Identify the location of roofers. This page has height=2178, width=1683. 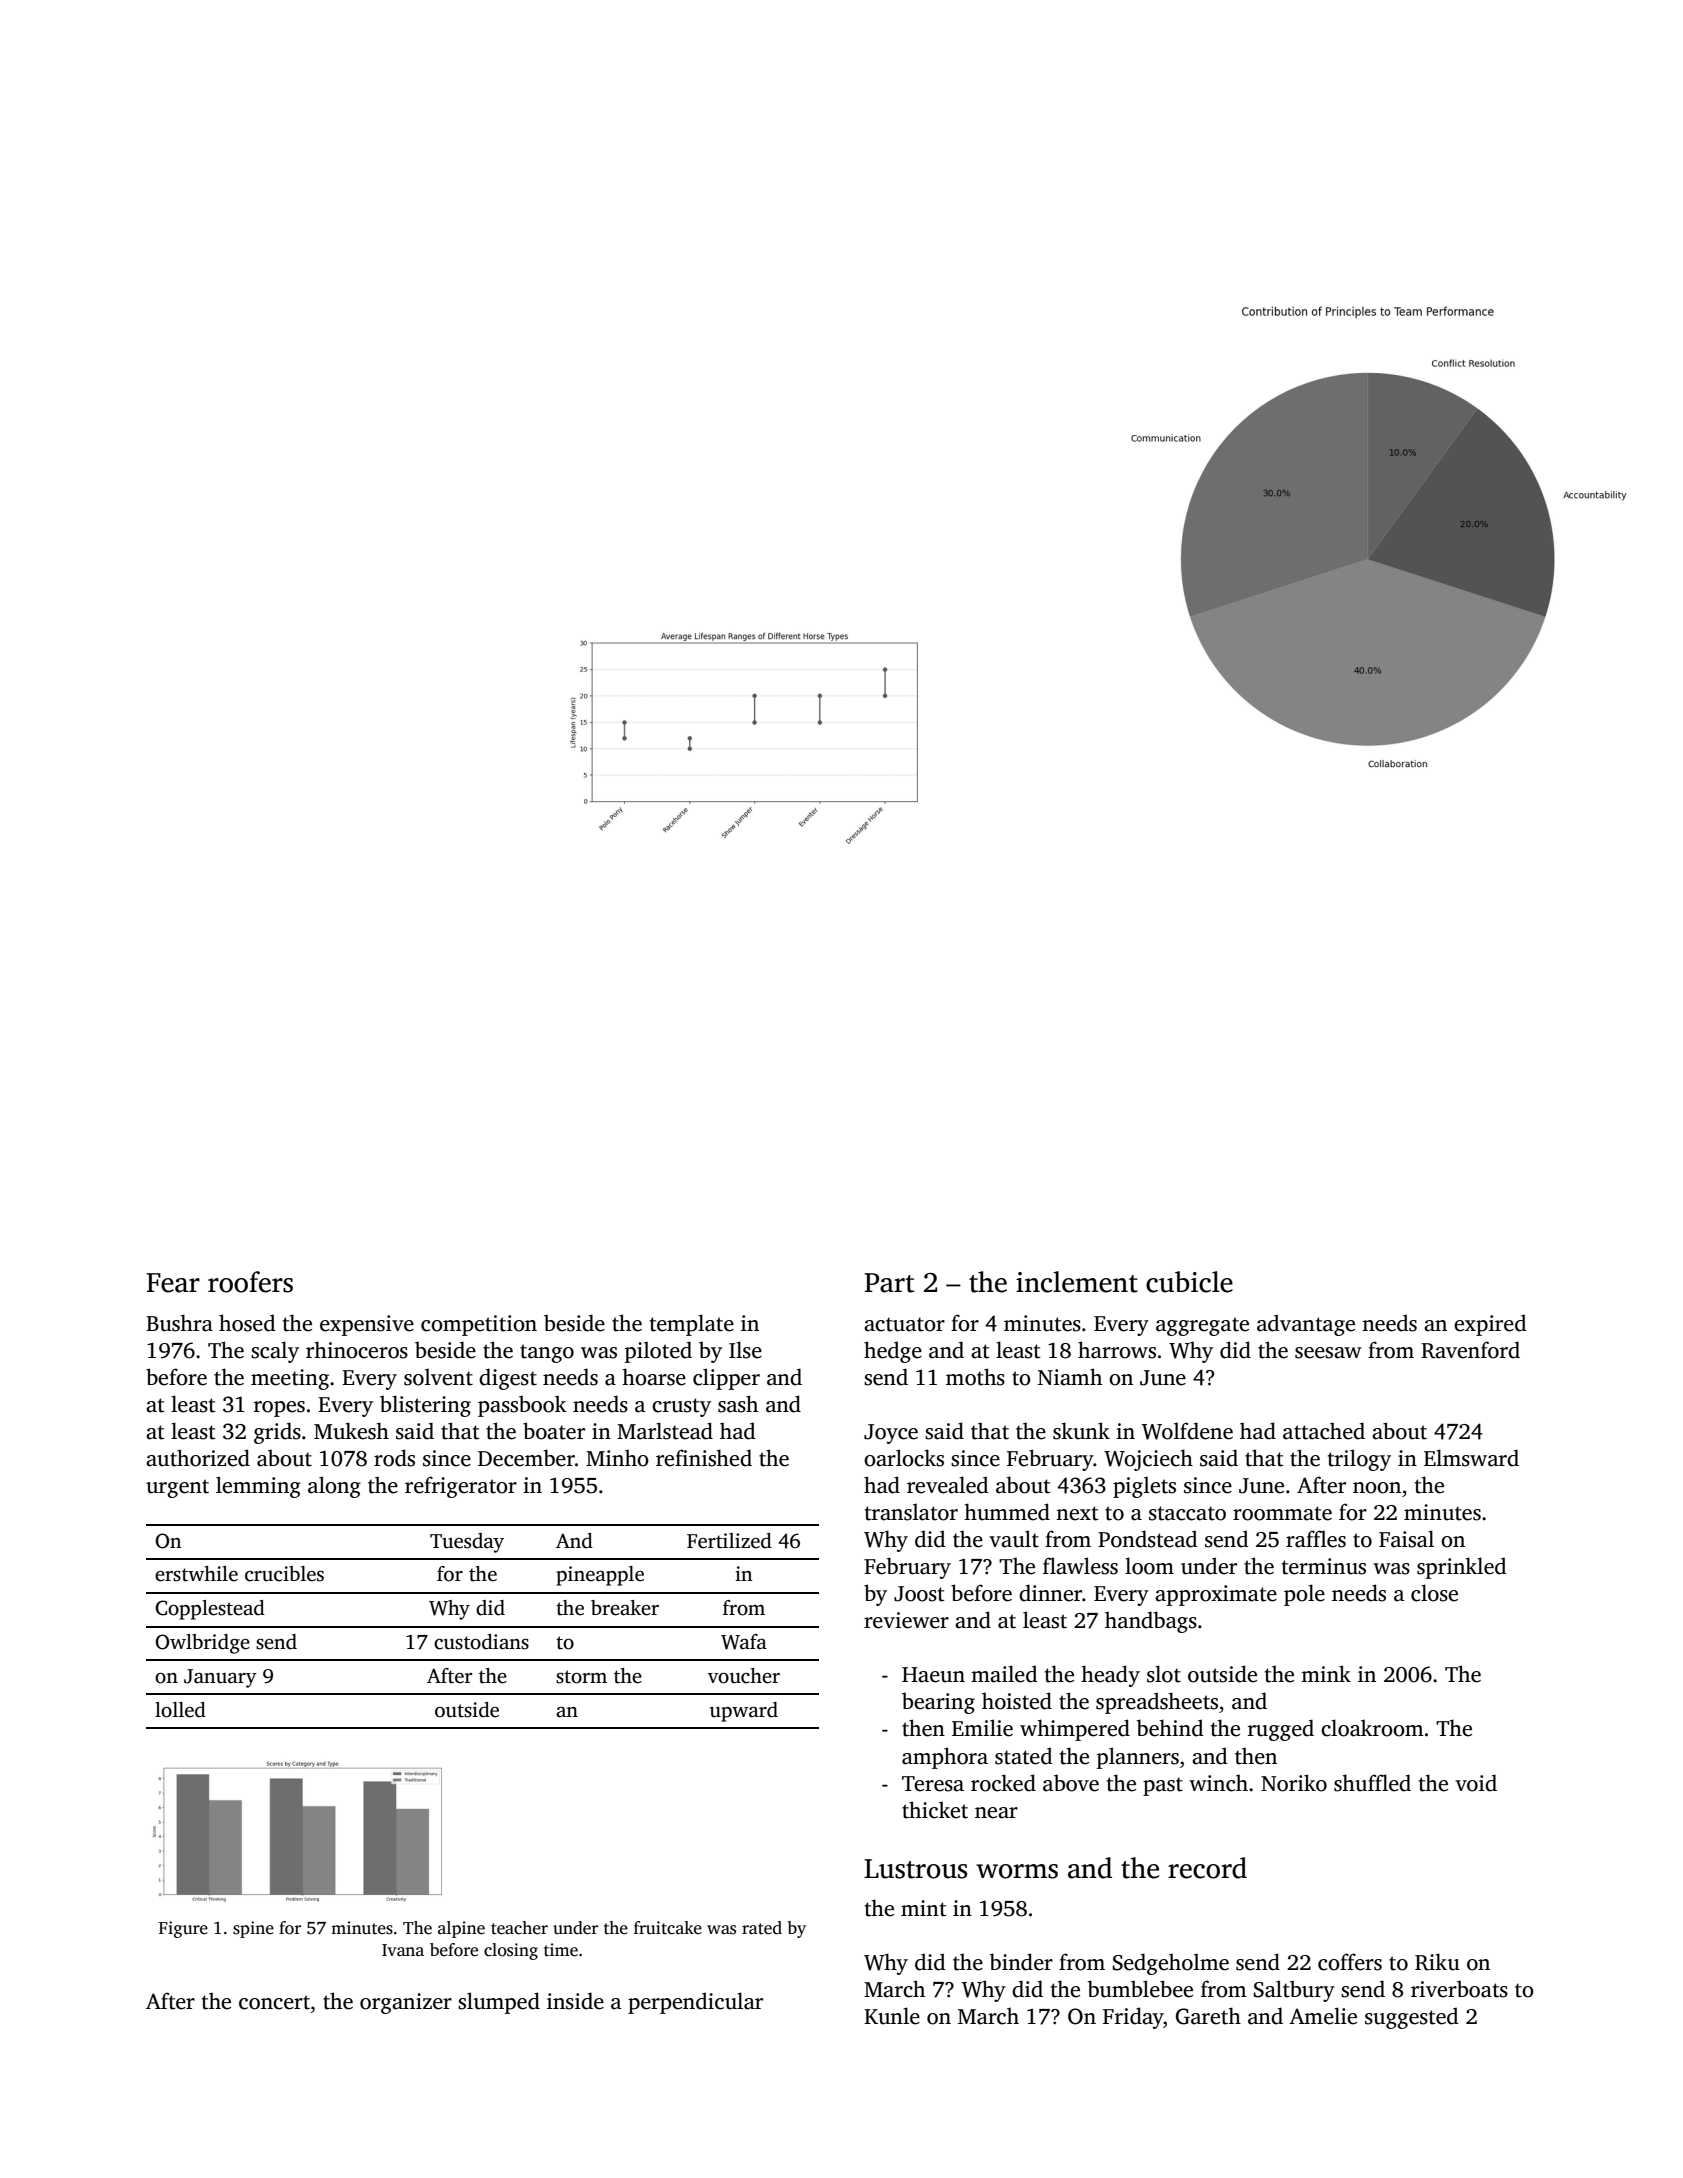
(250, 1282).
